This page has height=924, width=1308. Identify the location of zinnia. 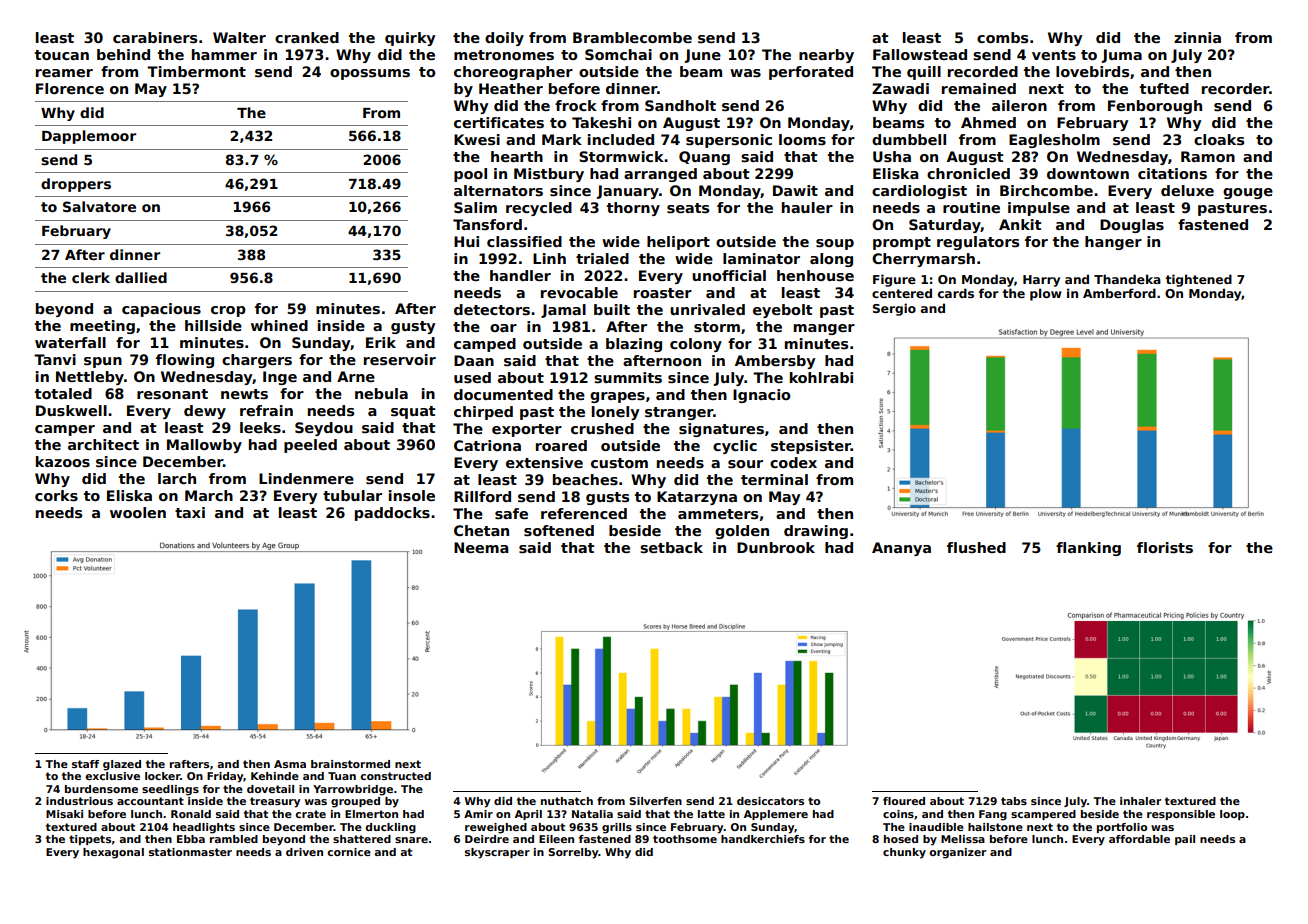
(1197, 37).
